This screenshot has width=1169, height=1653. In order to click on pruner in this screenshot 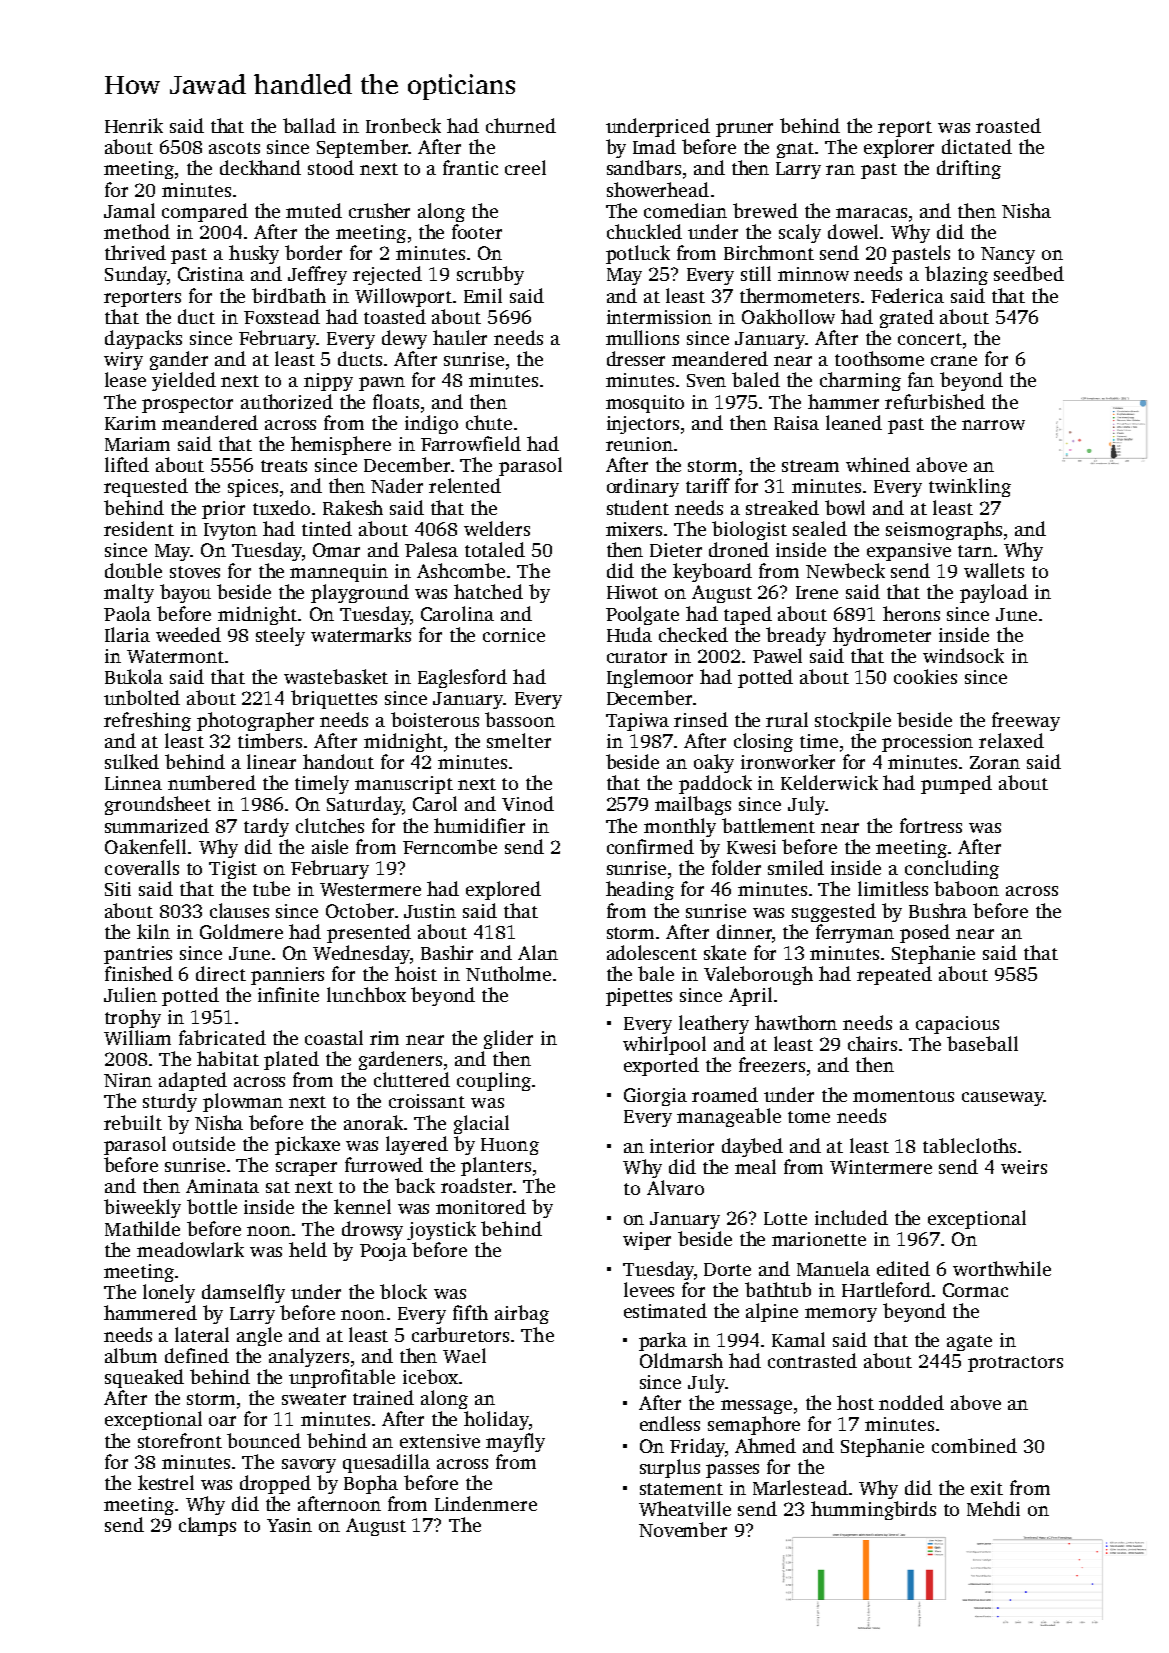, I will do `click(744, 130)`.
